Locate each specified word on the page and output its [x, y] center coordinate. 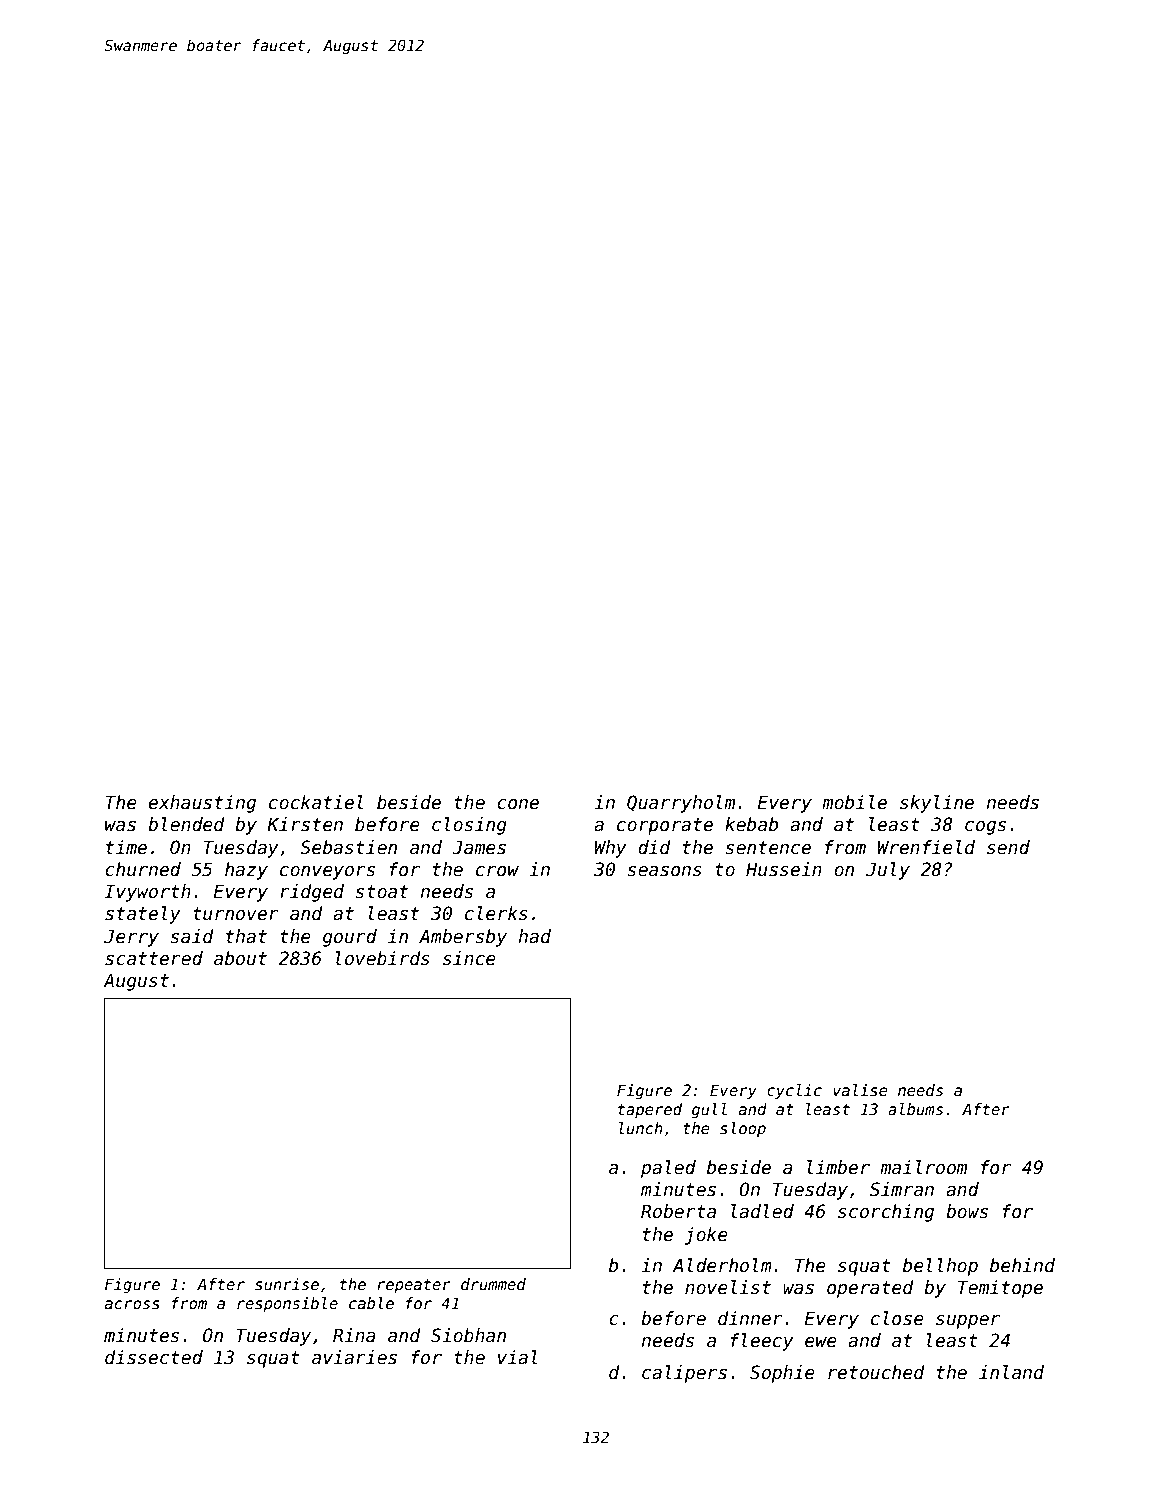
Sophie [782, 1374]
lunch [641, 1128]
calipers [684, 1374]
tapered [650, 1110]
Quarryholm [681, 804]
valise [860, 1090]
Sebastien [348, 847]
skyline [937, 804]
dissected [154, 1357]
